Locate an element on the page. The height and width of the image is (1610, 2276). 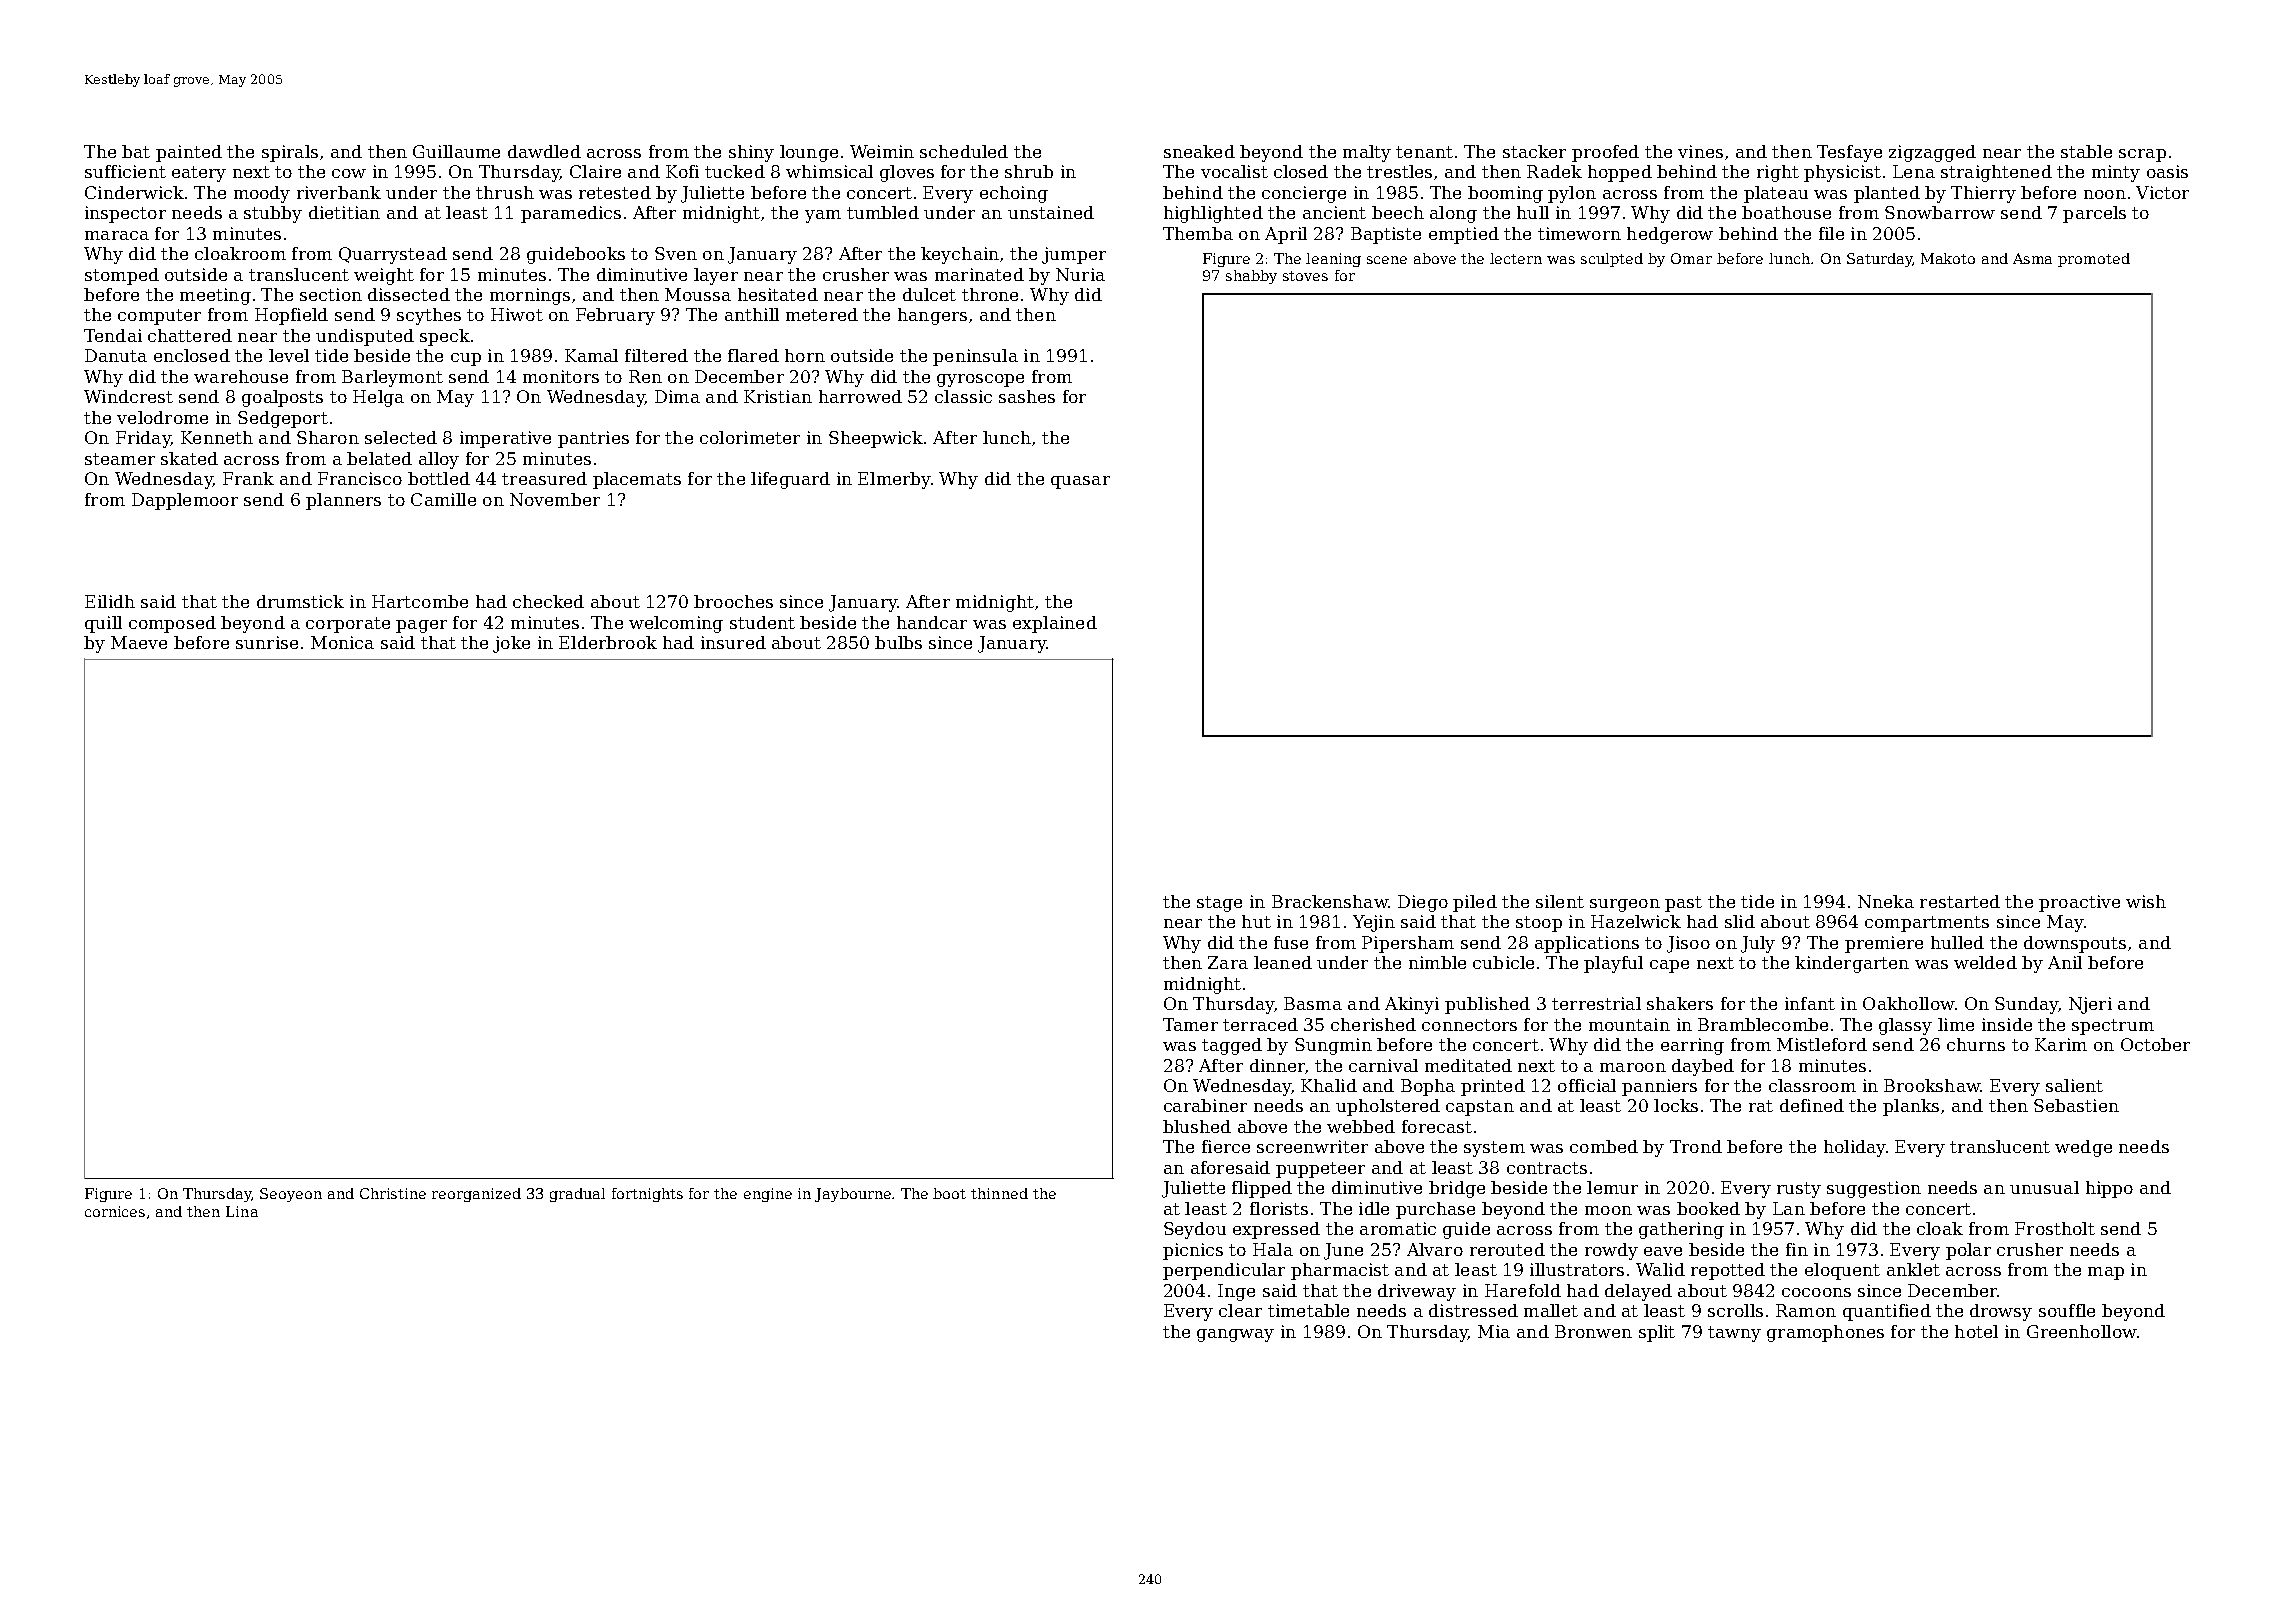
gradual is located at coordinates (577, 1195).
